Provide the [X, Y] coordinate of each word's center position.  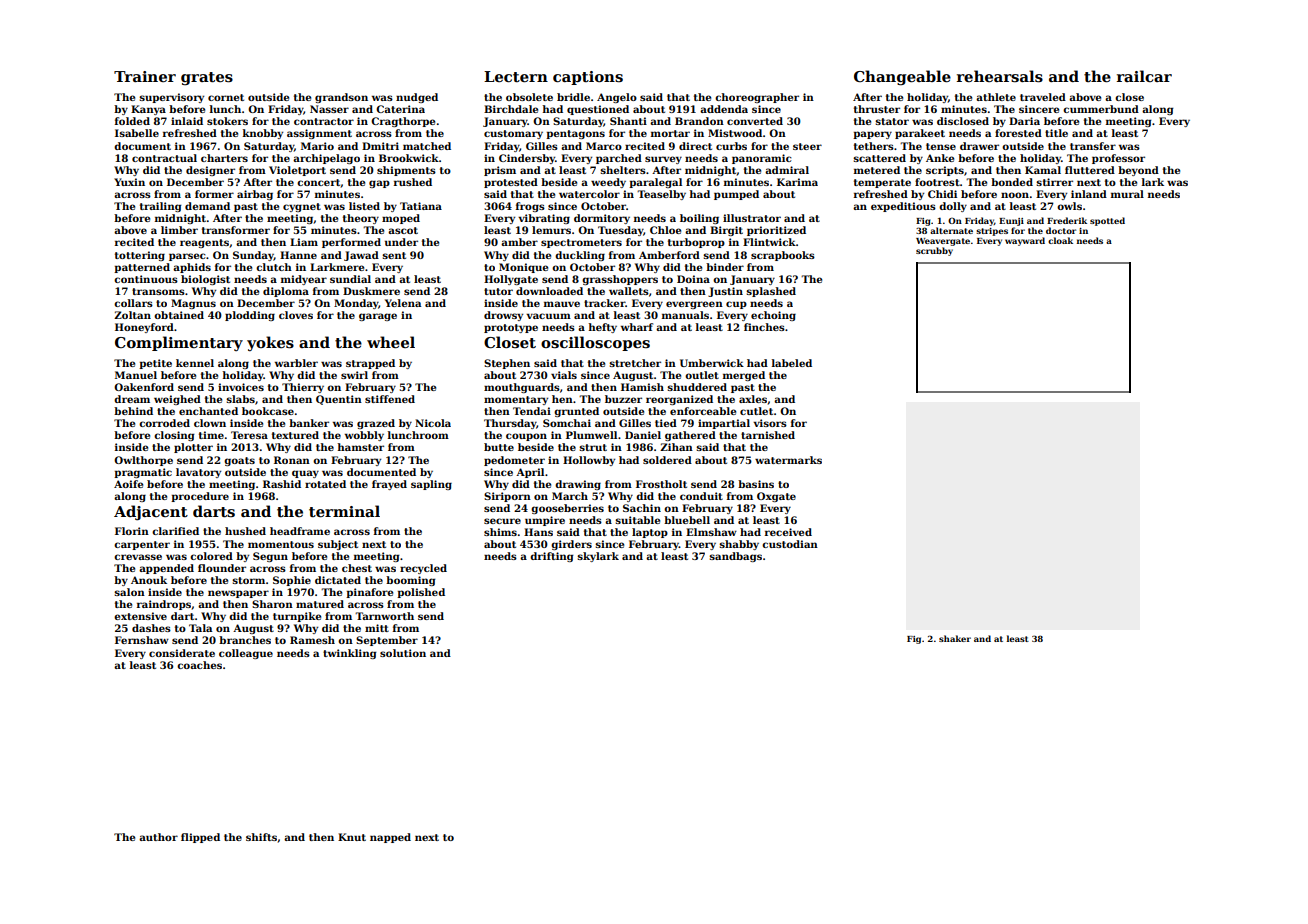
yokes [270, 343]
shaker [955, 638]
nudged [417, 98]
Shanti [628, 121]
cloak [1060, 240]
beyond [1138, 171]
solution [403, 653]
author [158, 837]
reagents [204, 243]
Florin [132, 531]
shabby [739, 545]
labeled [792, 363]
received [788, 532]
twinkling [350, 654]
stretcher [635, 363]
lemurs [551, 230]
